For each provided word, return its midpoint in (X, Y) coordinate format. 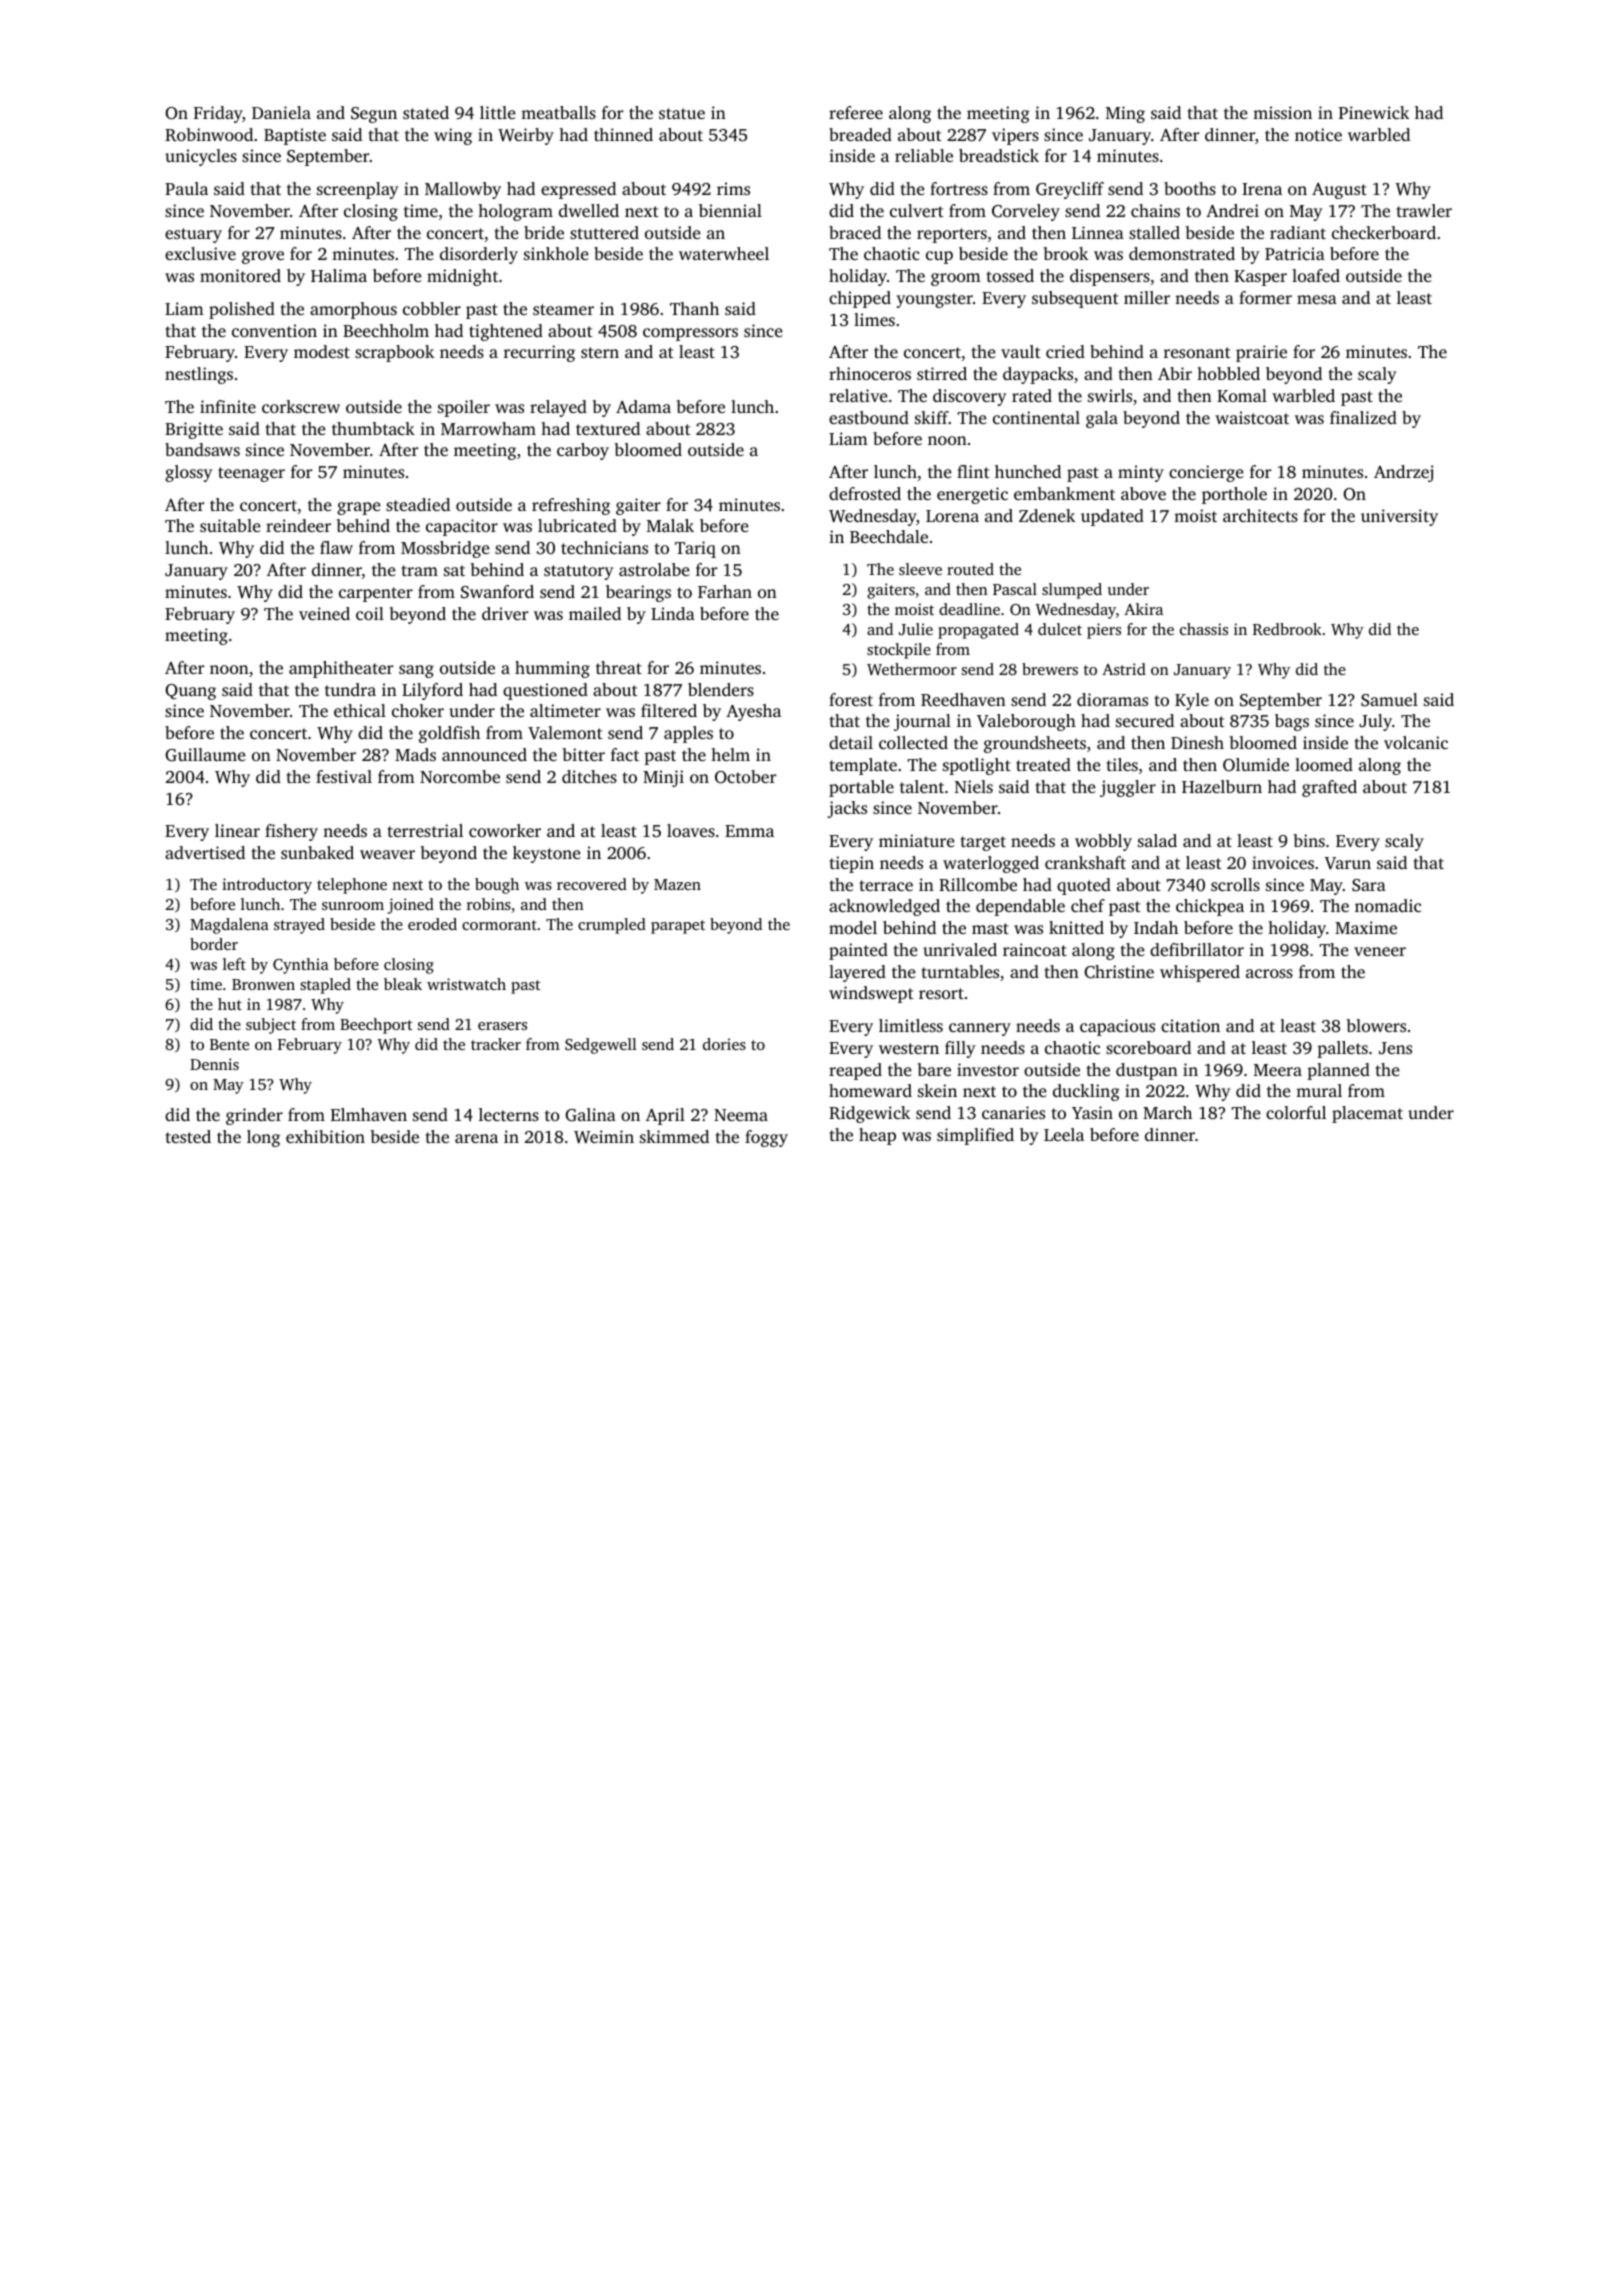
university (1399, 517)
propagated (978, 631)
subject (271, 1026)
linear (237, 830)
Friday (218, 114)
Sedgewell (601, 1046)
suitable (230, 525)
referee (856, 112)
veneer (1380, 951)
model (853, 927)
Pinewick (1374, 112)
